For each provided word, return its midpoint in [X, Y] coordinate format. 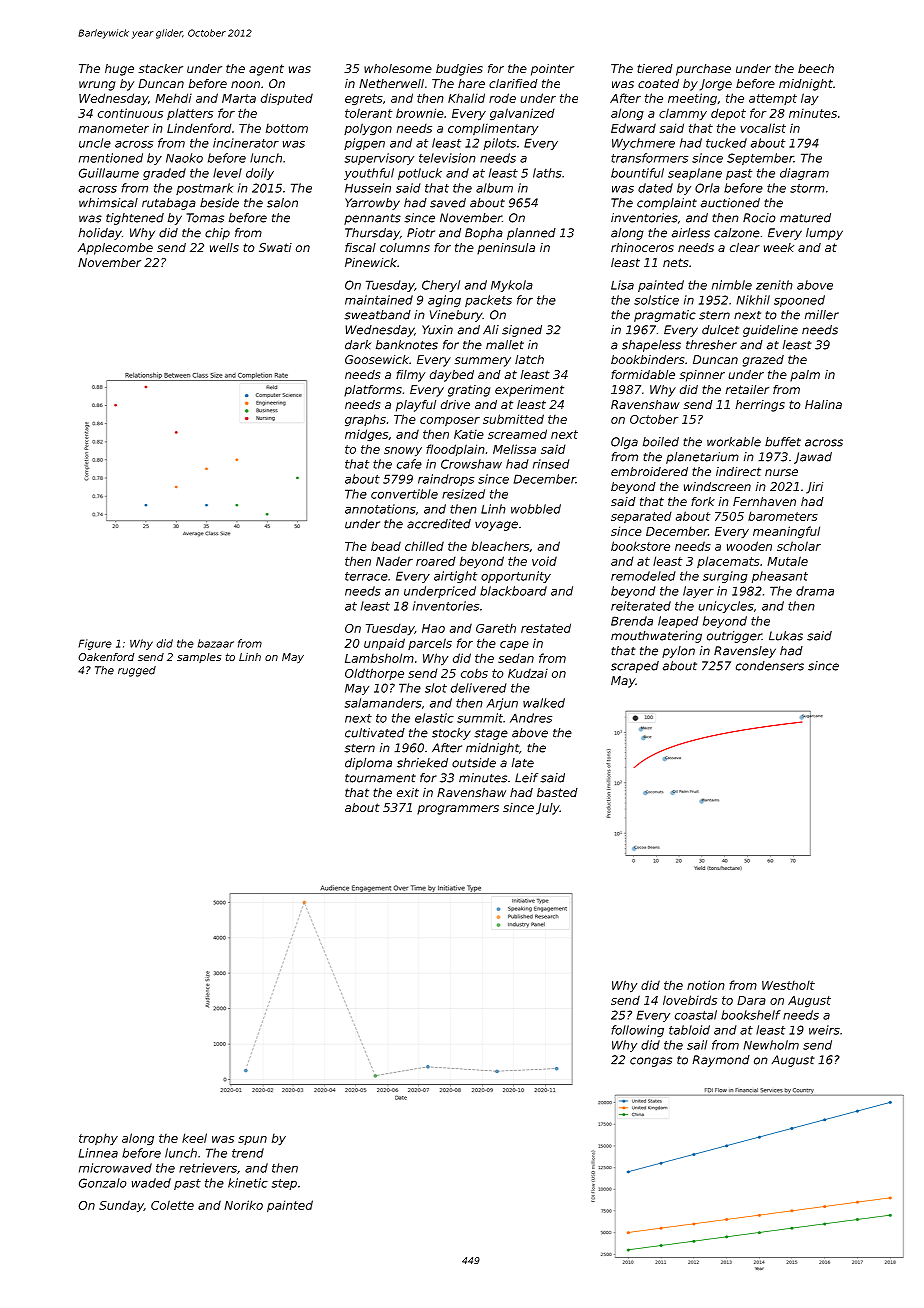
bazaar [216, 643]
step [284, 1184]
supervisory [379, 159]
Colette [172, 1205]
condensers [770, 666]
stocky [451, 734]
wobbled [536, 509]
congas [651, 1062]
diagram [804, 174]
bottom [287, 128]
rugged [137, 671]
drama [815, 591]
